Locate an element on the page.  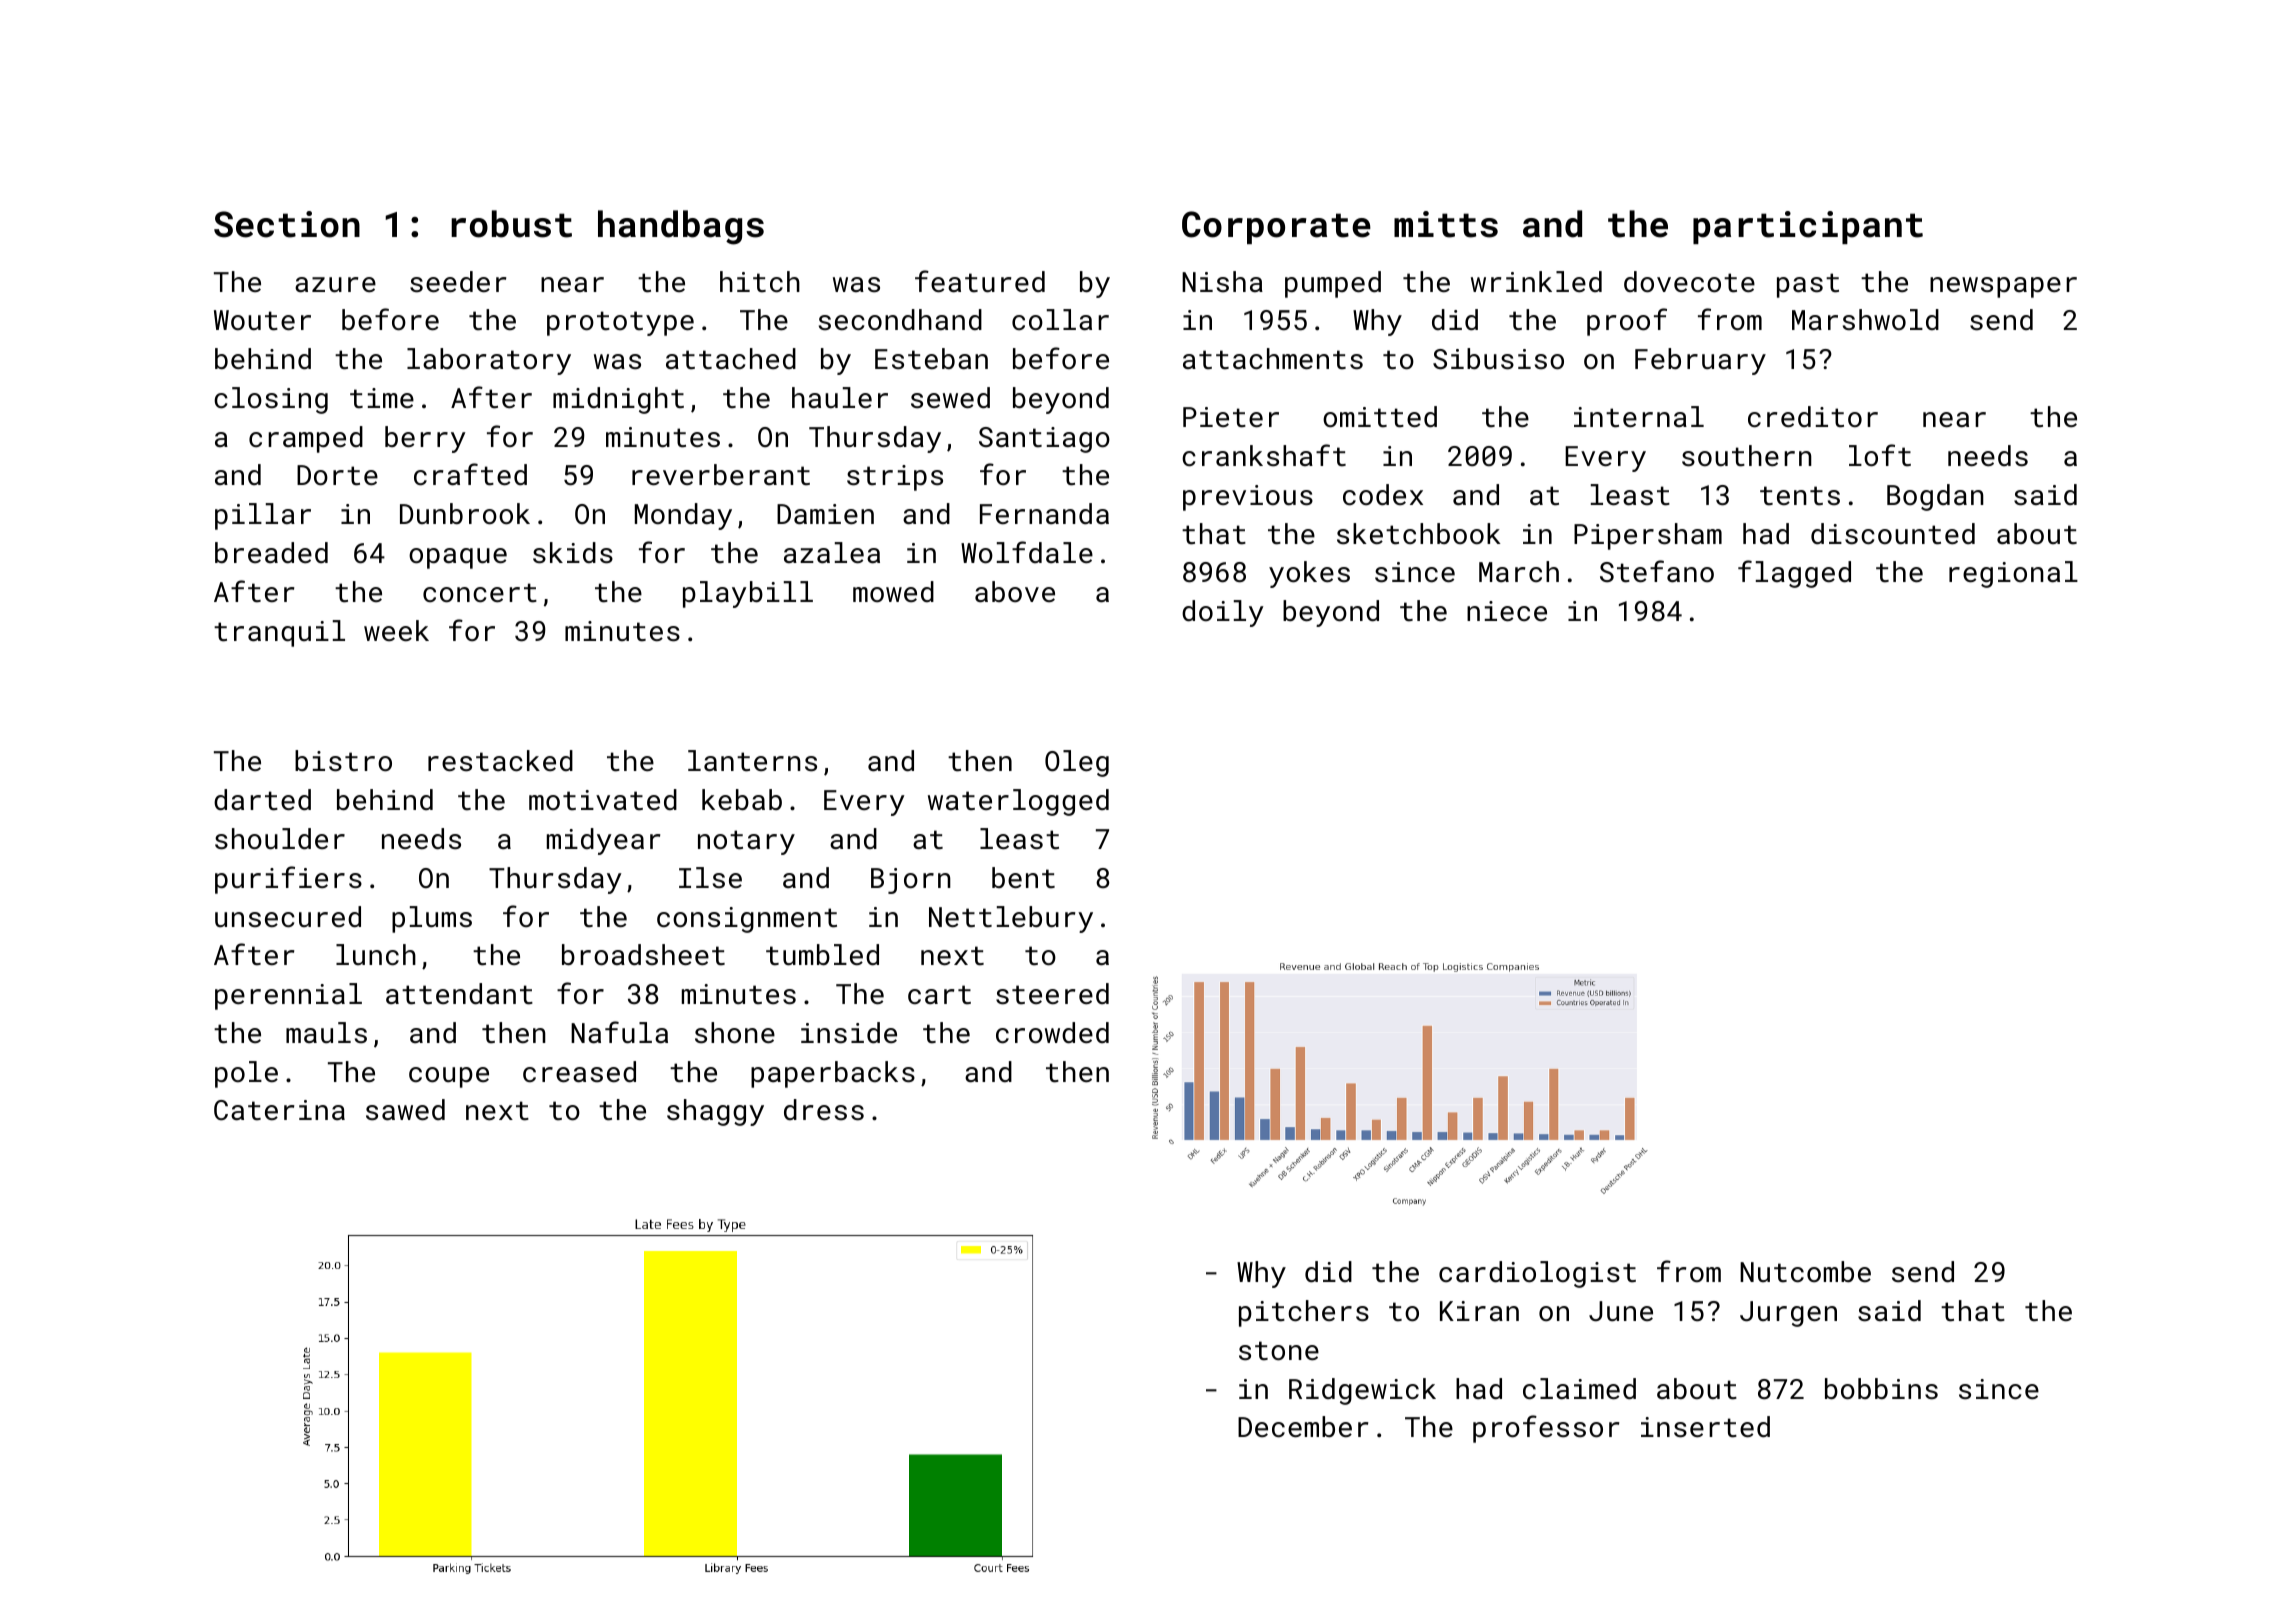
cardiologist is located at coordinates (1537, 1274).
